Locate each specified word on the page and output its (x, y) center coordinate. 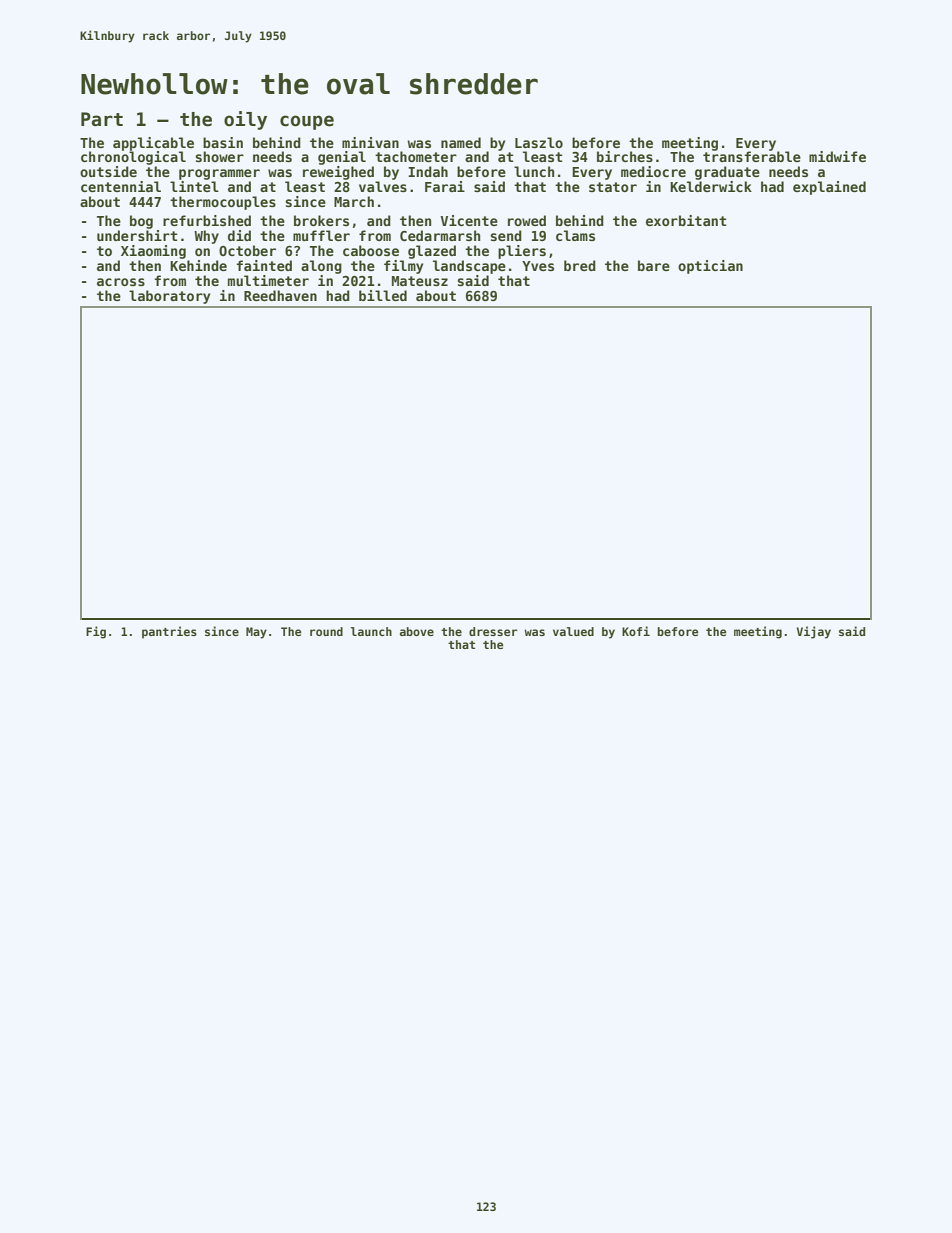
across (121, 282)
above (417, 631)
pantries (169, 632)
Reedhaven (280, 295)
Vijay (814, 632)
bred (580, 265)
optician (710, 267)
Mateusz (420, 281)
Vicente (469, 220)
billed (383, 295)
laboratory (169, 297)
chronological (133, 158)
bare (654, 265)
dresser (493, 631)
